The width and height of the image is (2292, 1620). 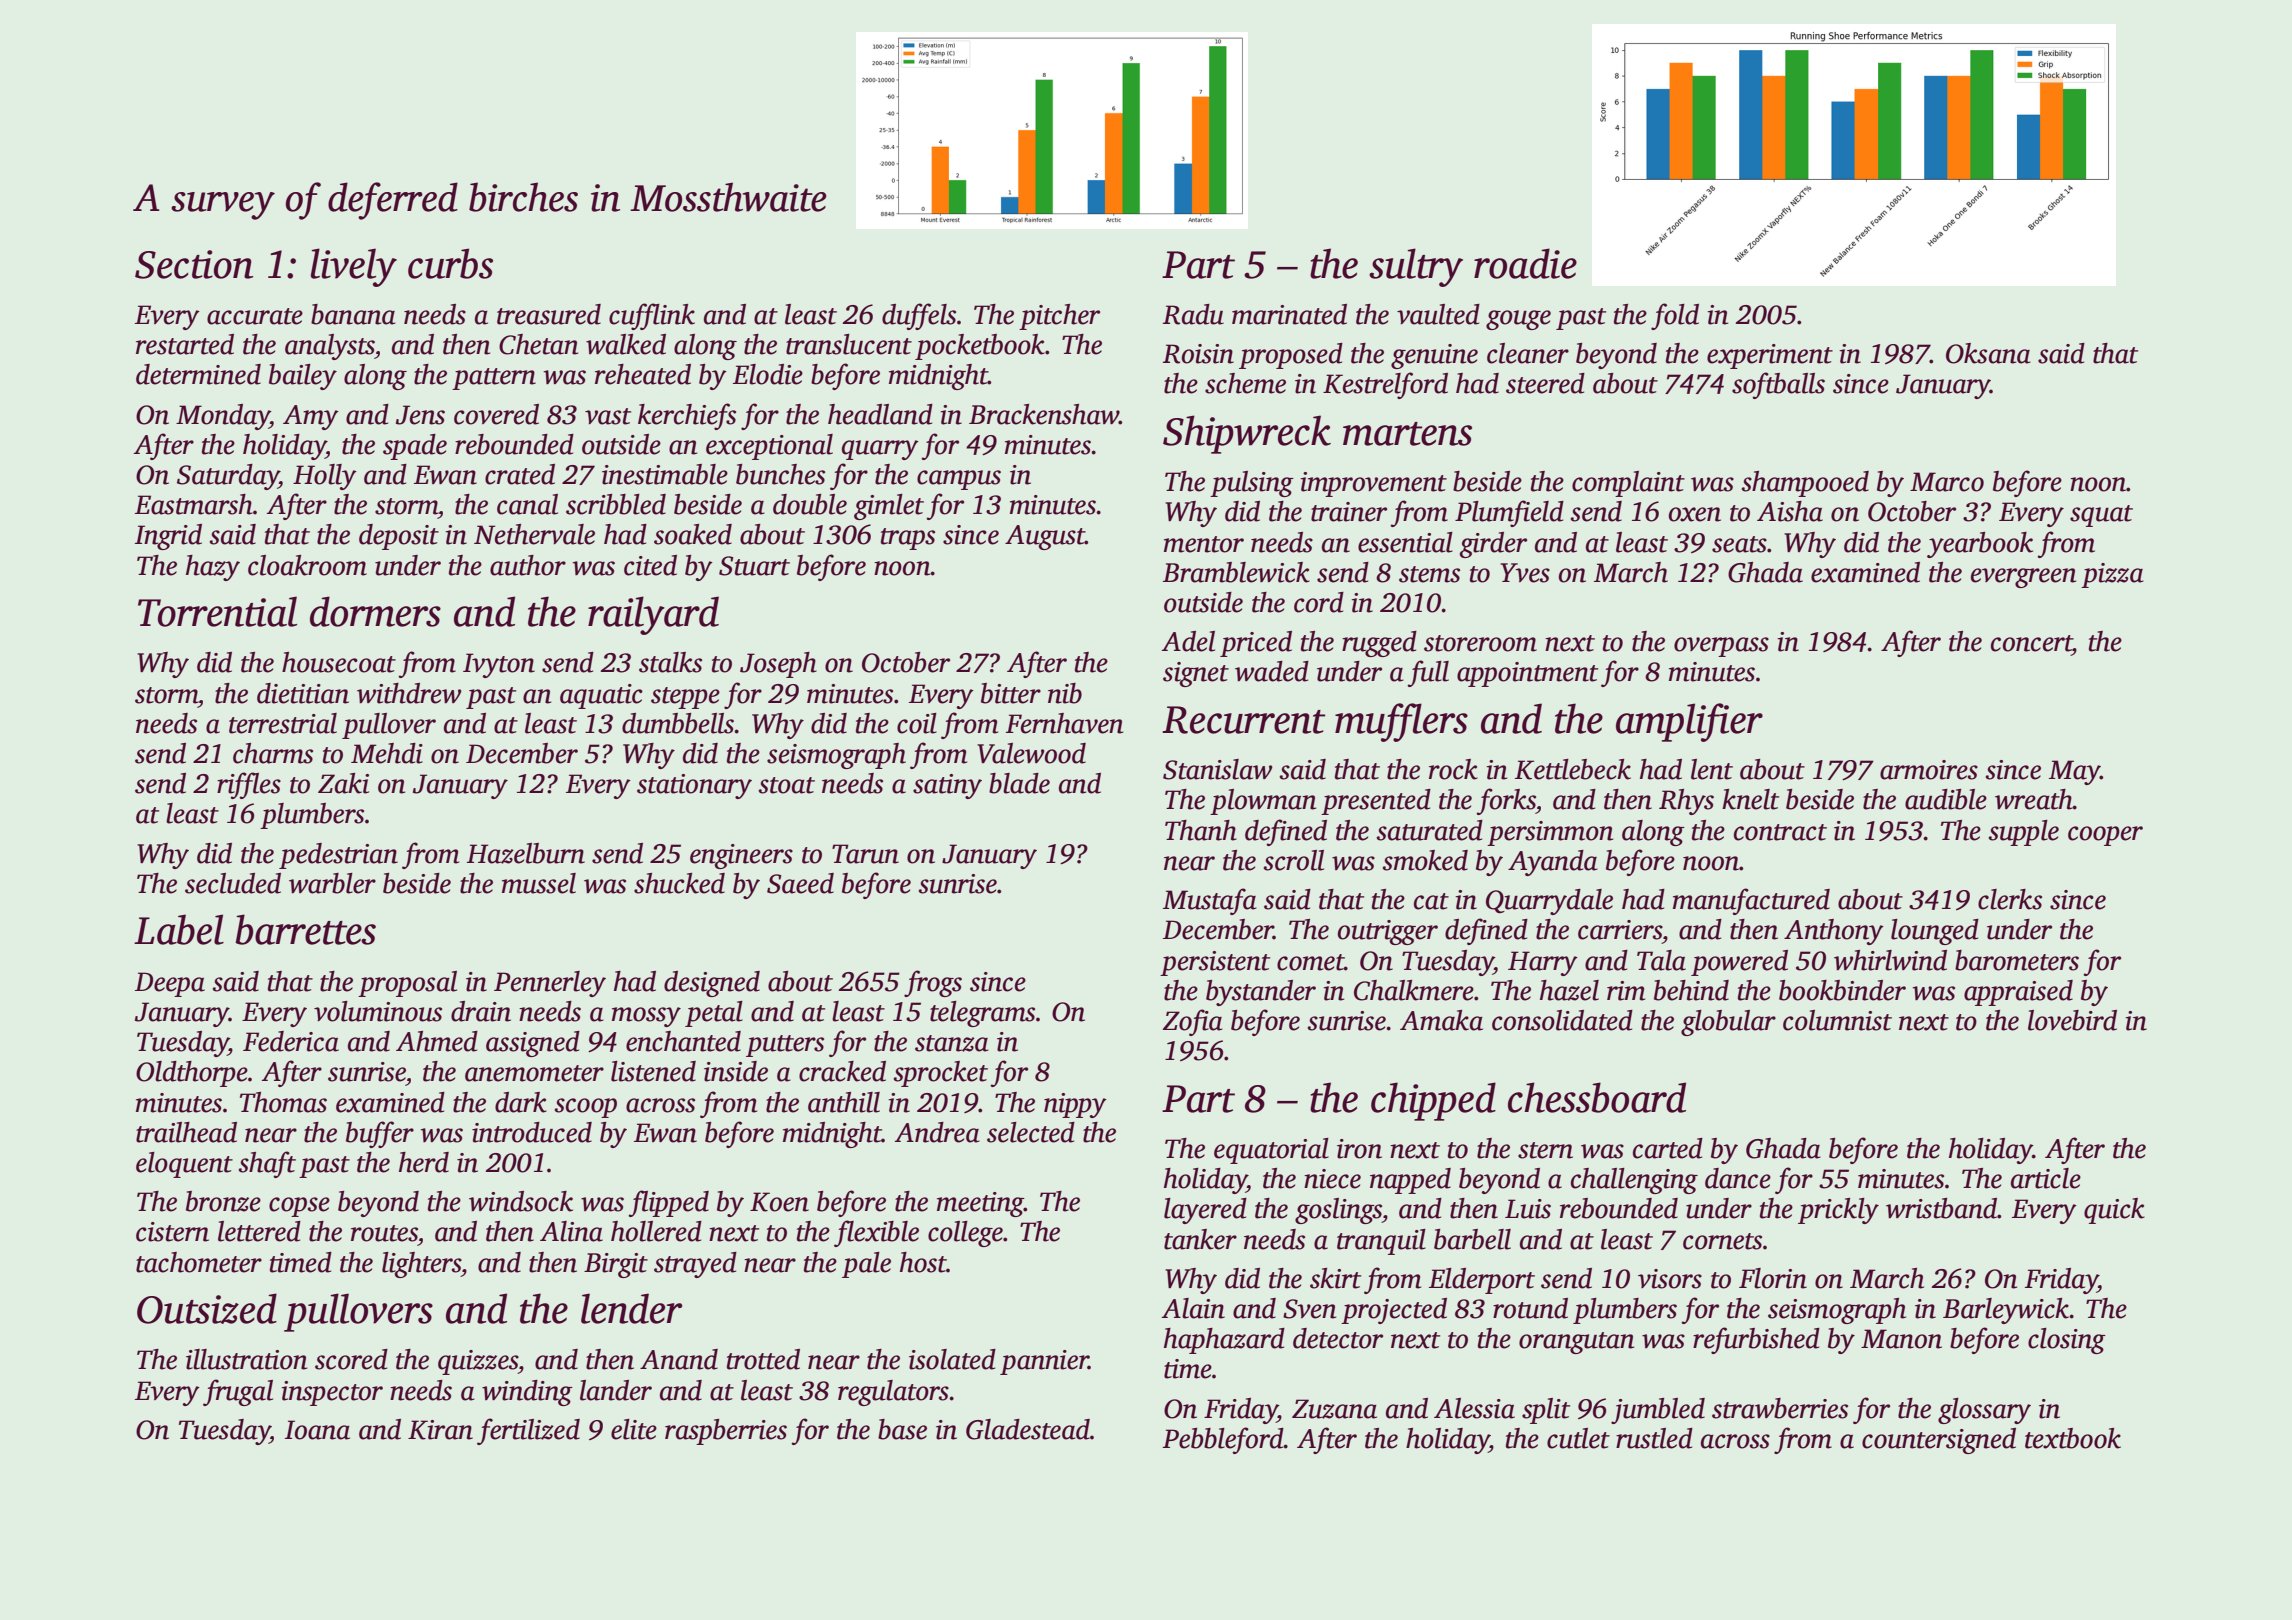 I want to click on chessboard, so click(x=1597, y=1097).
